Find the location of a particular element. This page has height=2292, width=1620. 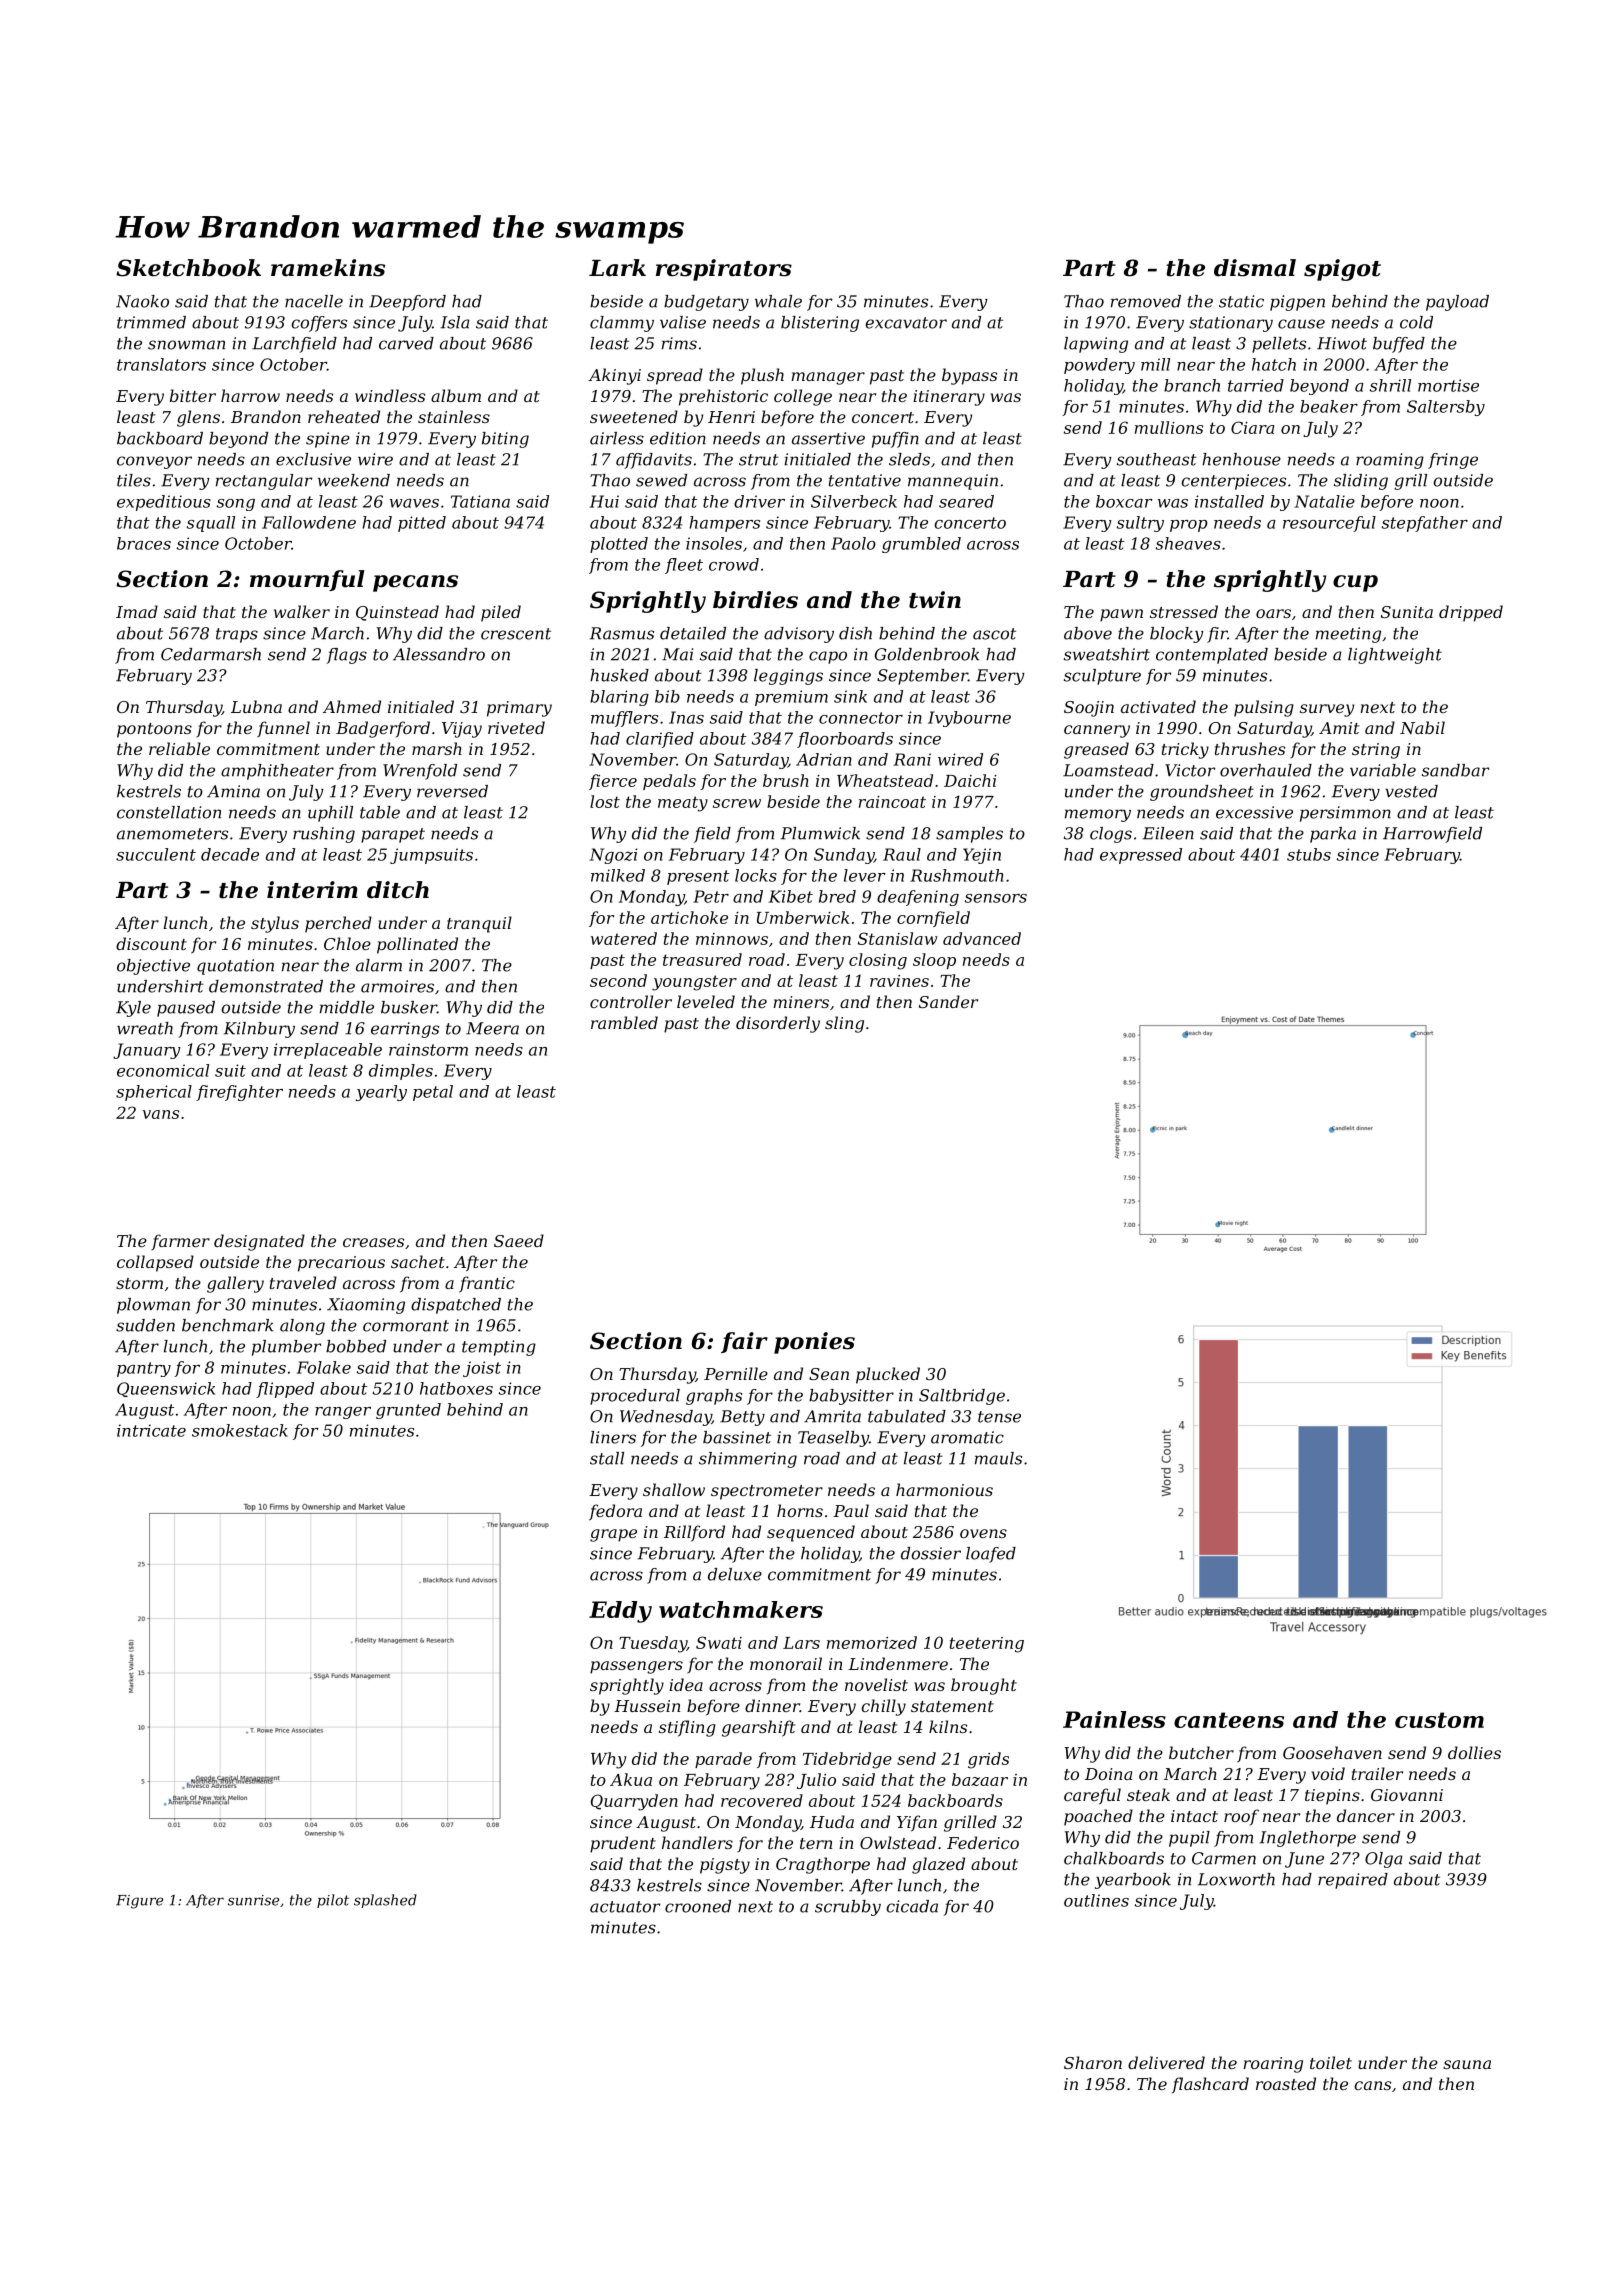

Sander is located at coordinates (948, 1001).
